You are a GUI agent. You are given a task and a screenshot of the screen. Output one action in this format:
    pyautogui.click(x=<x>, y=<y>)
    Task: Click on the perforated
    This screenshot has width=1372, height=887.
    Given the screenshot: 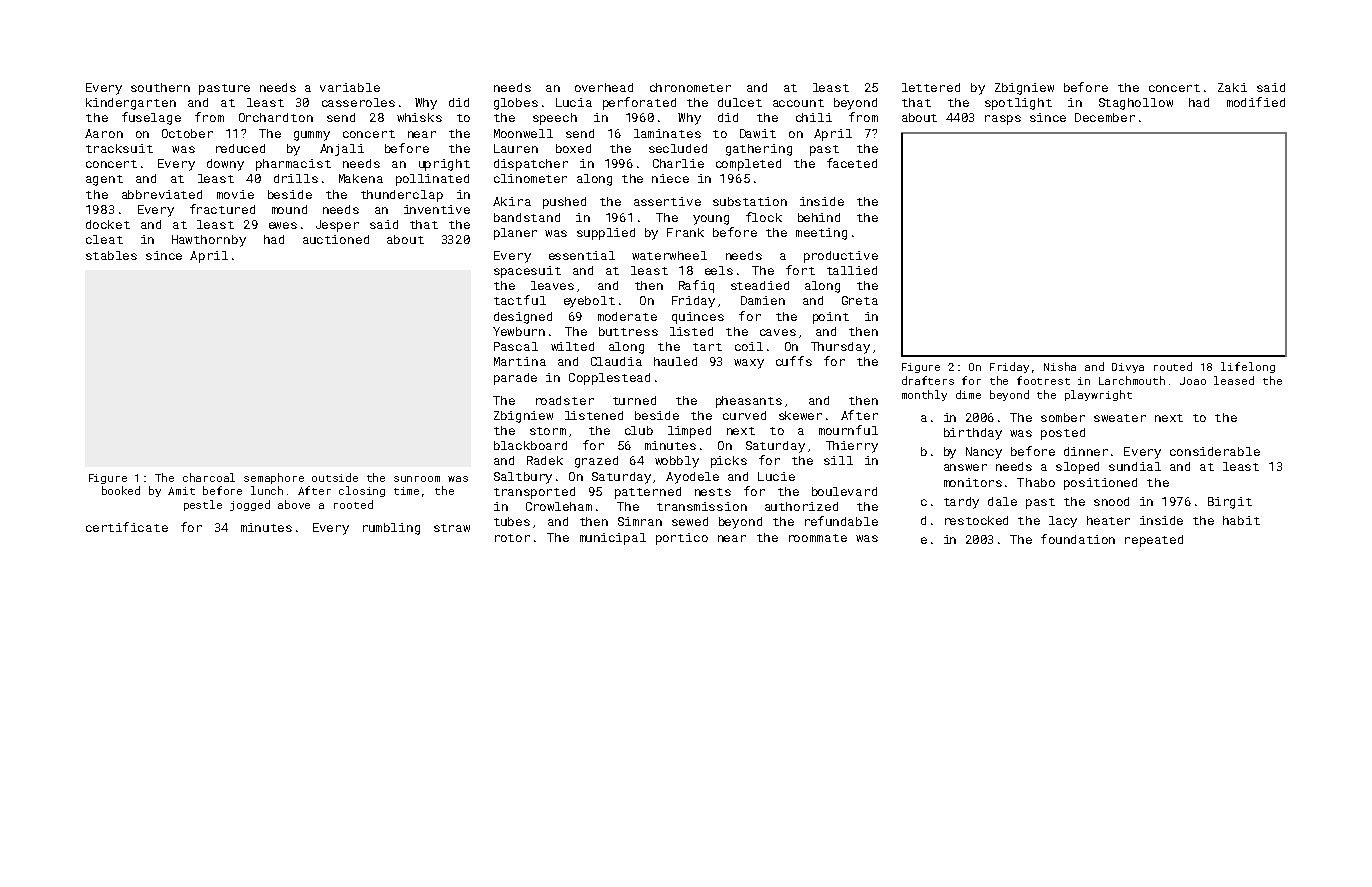 What is the action you would take?
    pyautogui.click(x=639, y=103)
